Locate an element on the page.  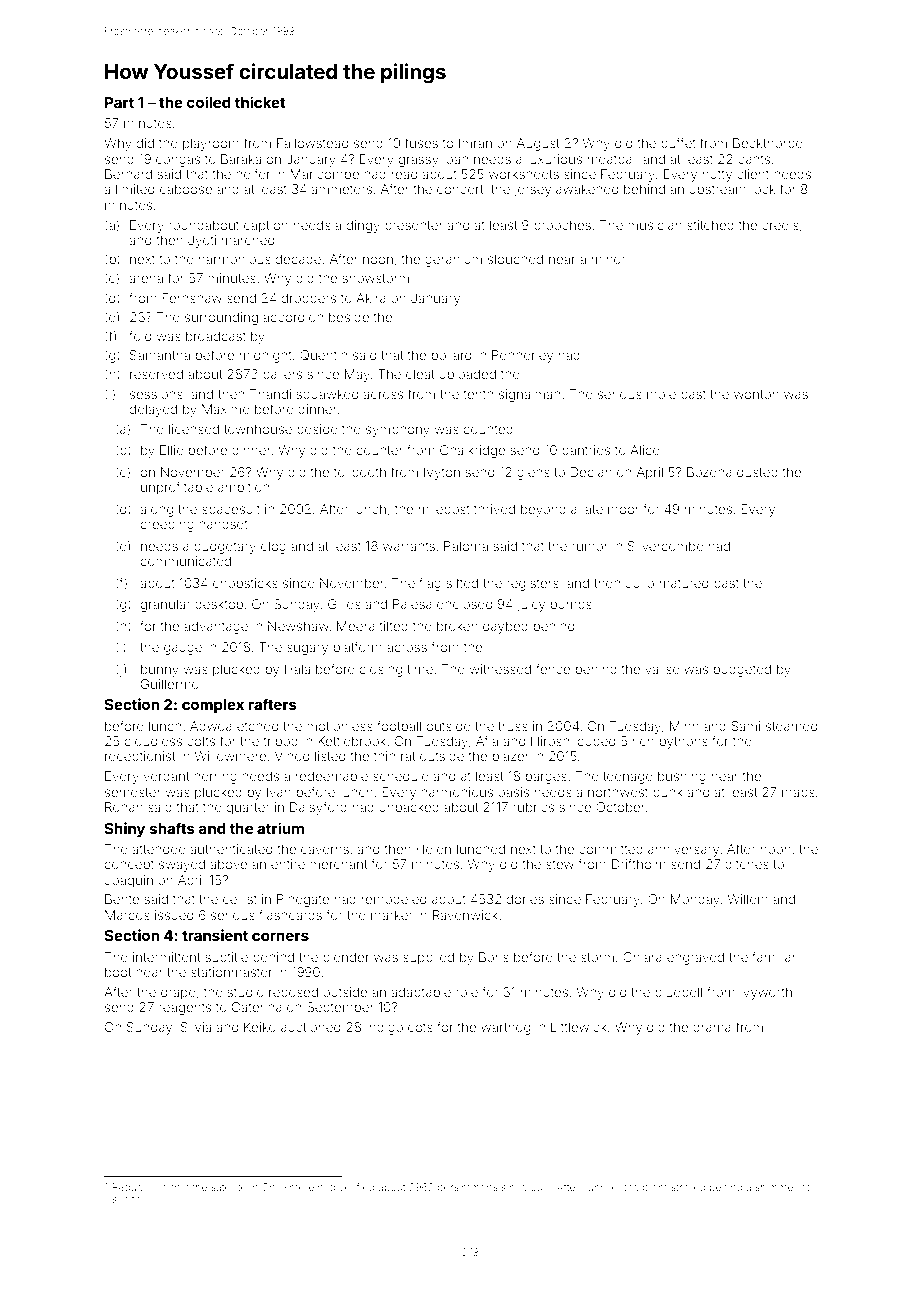
thicket is located at coordinates (260, 102).
